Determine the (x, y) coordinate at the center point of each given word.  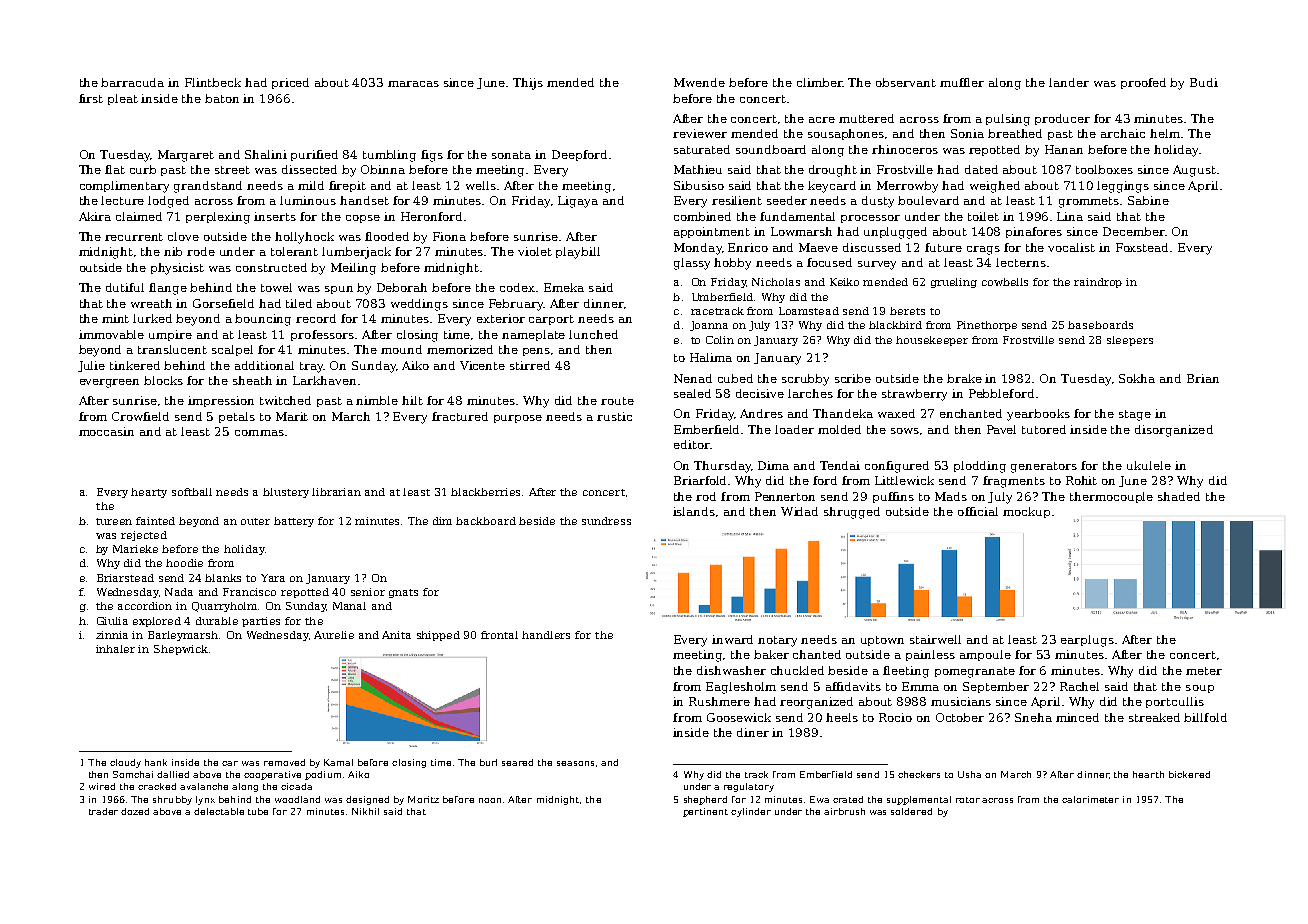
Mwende (699, 82)
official (978, 511)
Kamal (338, 762)
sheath (252, 380)
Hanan (1064, 149)
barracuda (132, 82)
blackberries (485, 492)
